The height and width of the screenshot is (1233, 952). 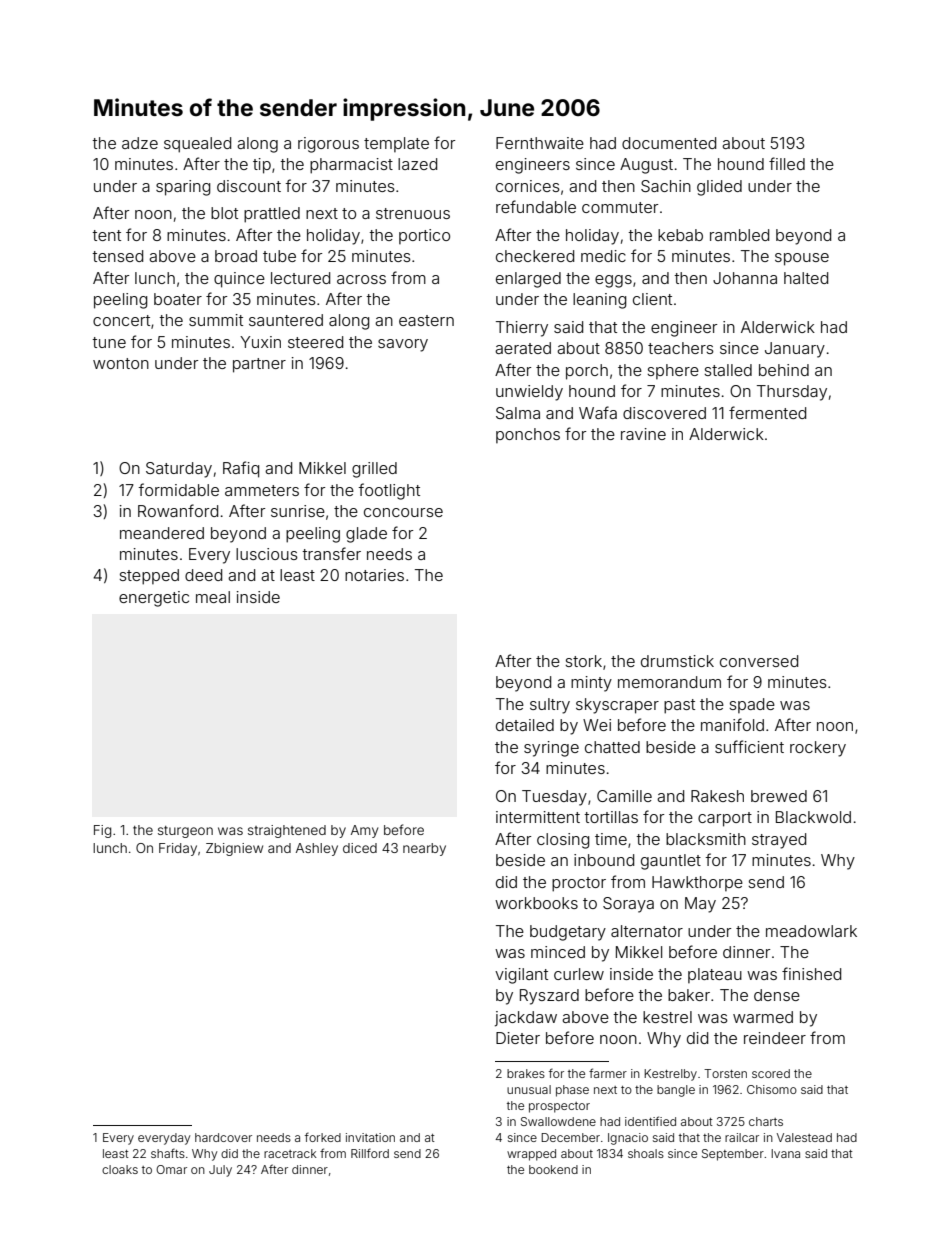 What do you see at coordinates (374, 470) in the screenshot?
I see `grilled` at bounding box center [374, 470].
